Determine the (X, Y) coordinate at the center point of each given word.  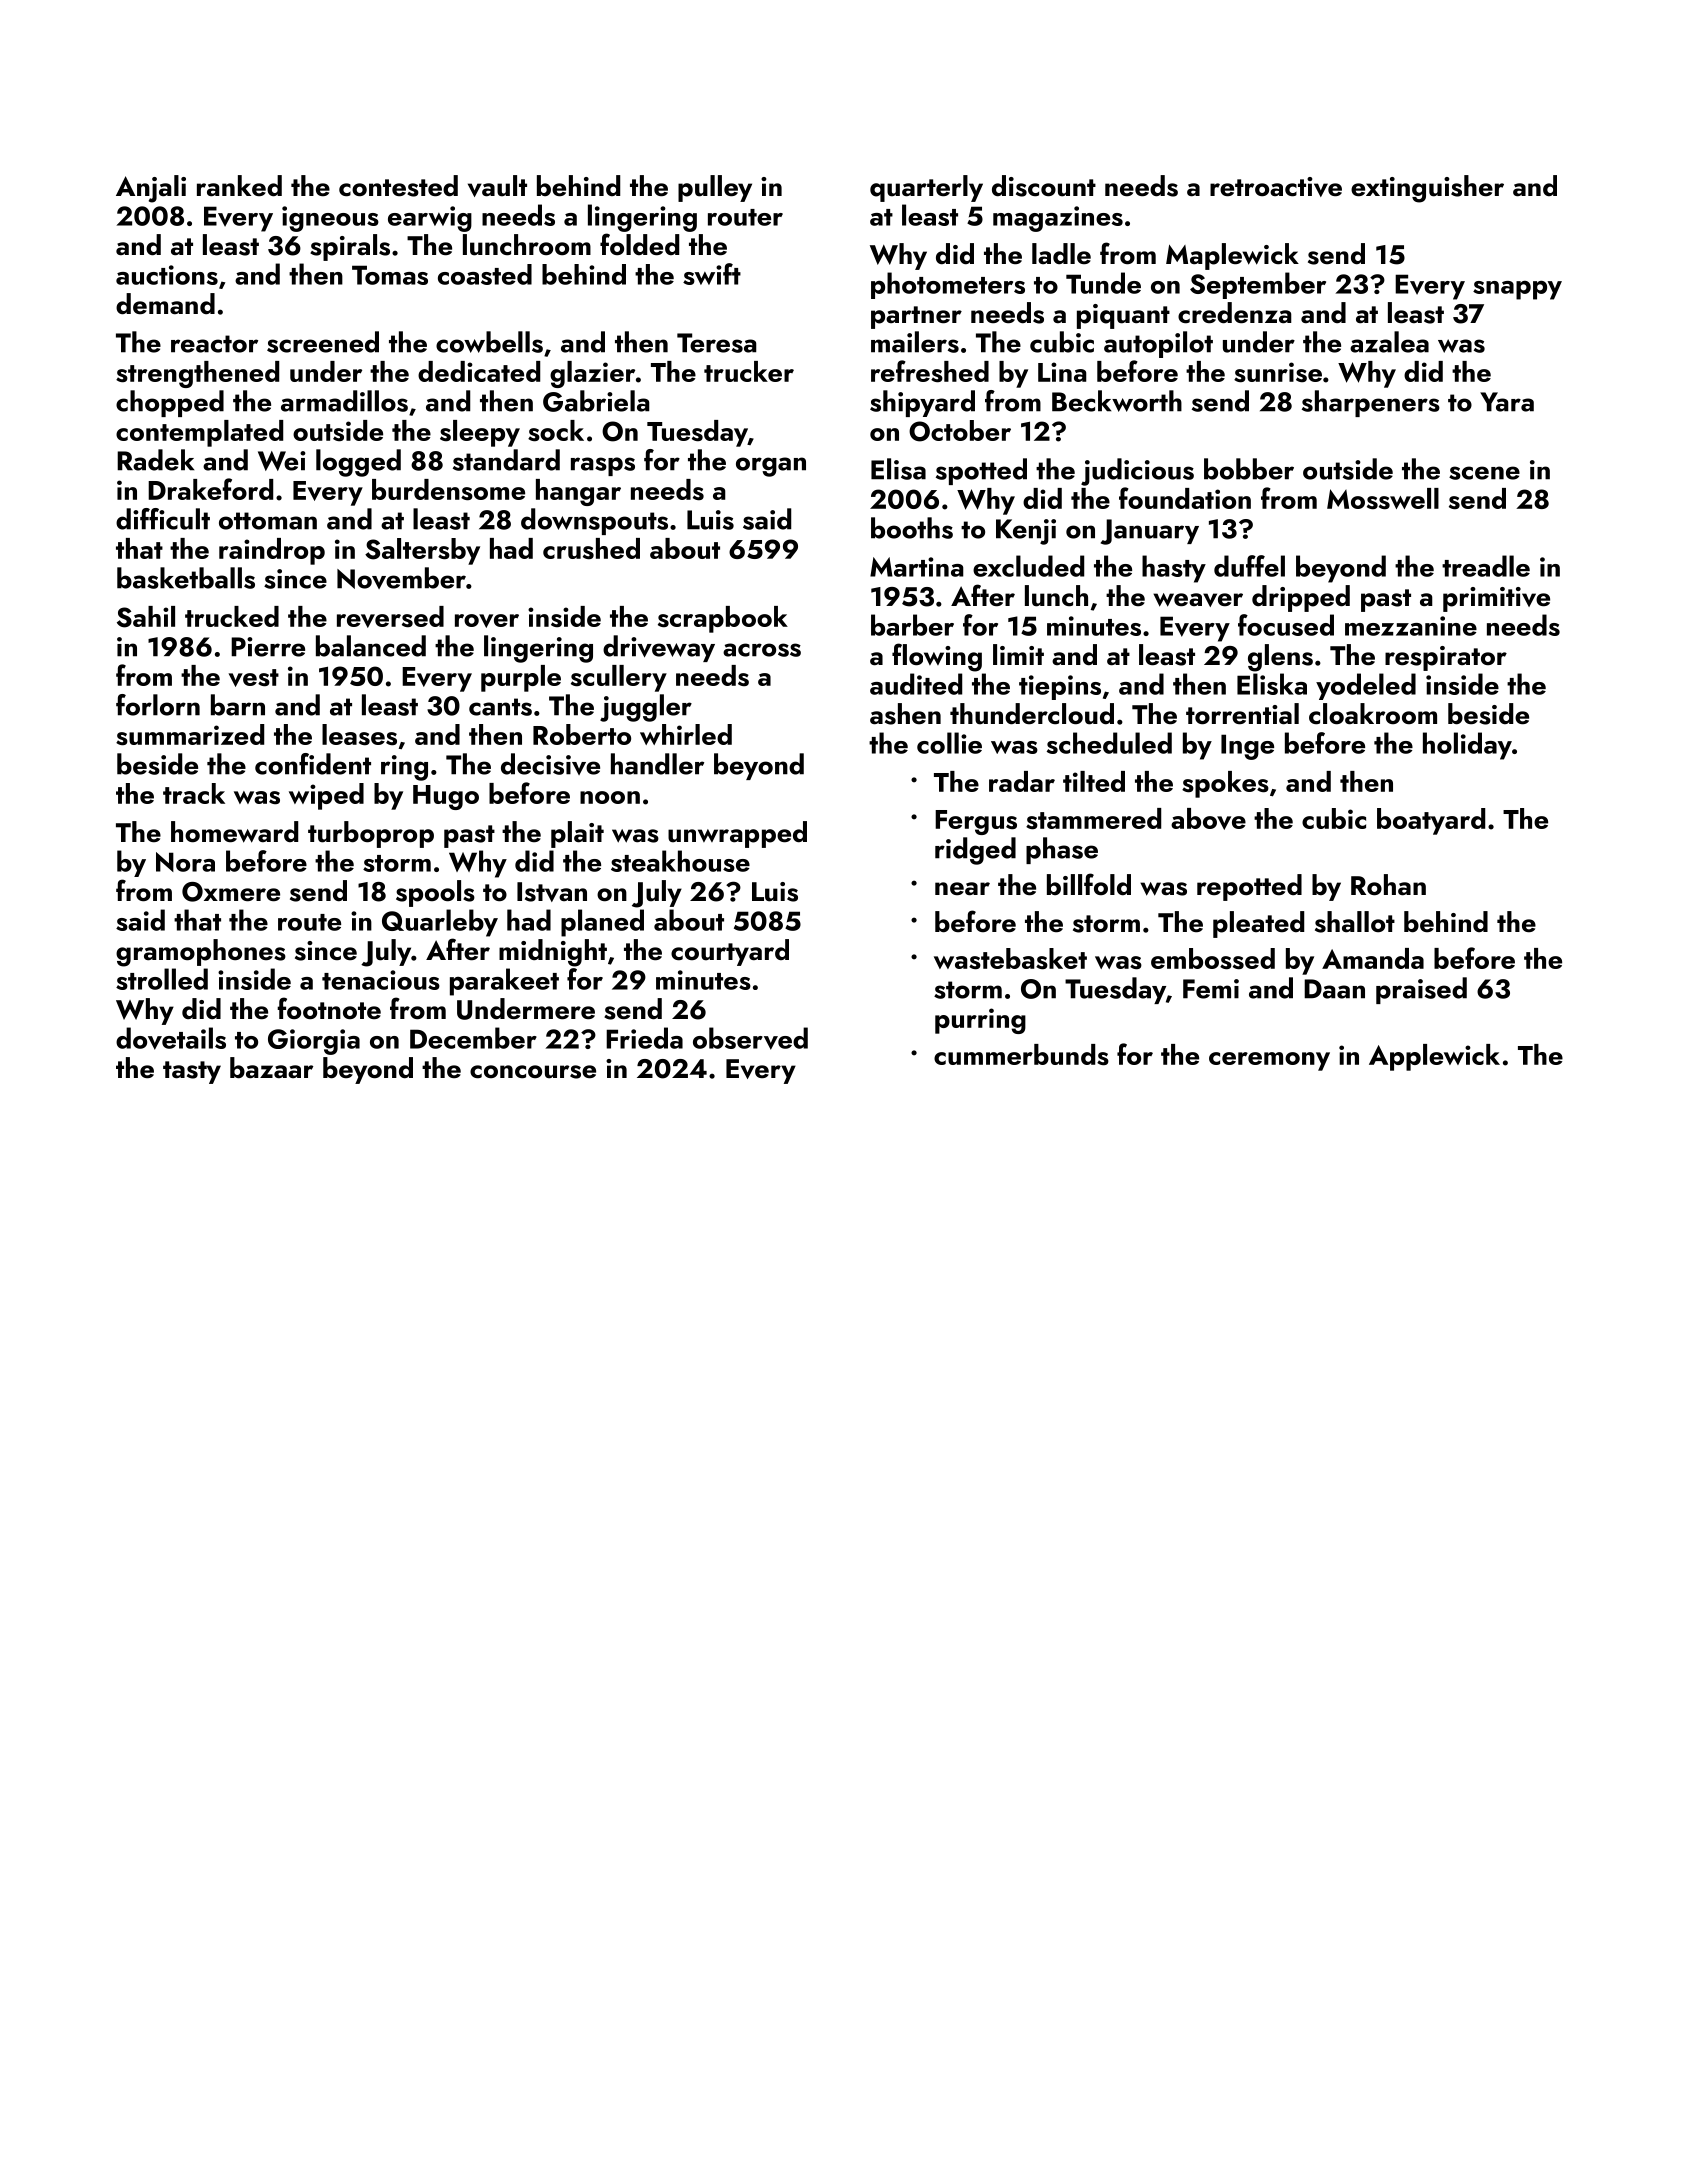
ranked (239, 186)
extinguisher (1427, 189)
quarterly (926, 188)
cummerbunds (1021, 1055)
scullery (619, 678)
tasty (192, 1072)
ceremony (1269, 1061)
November (401, 578)
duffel (1249, 566)
